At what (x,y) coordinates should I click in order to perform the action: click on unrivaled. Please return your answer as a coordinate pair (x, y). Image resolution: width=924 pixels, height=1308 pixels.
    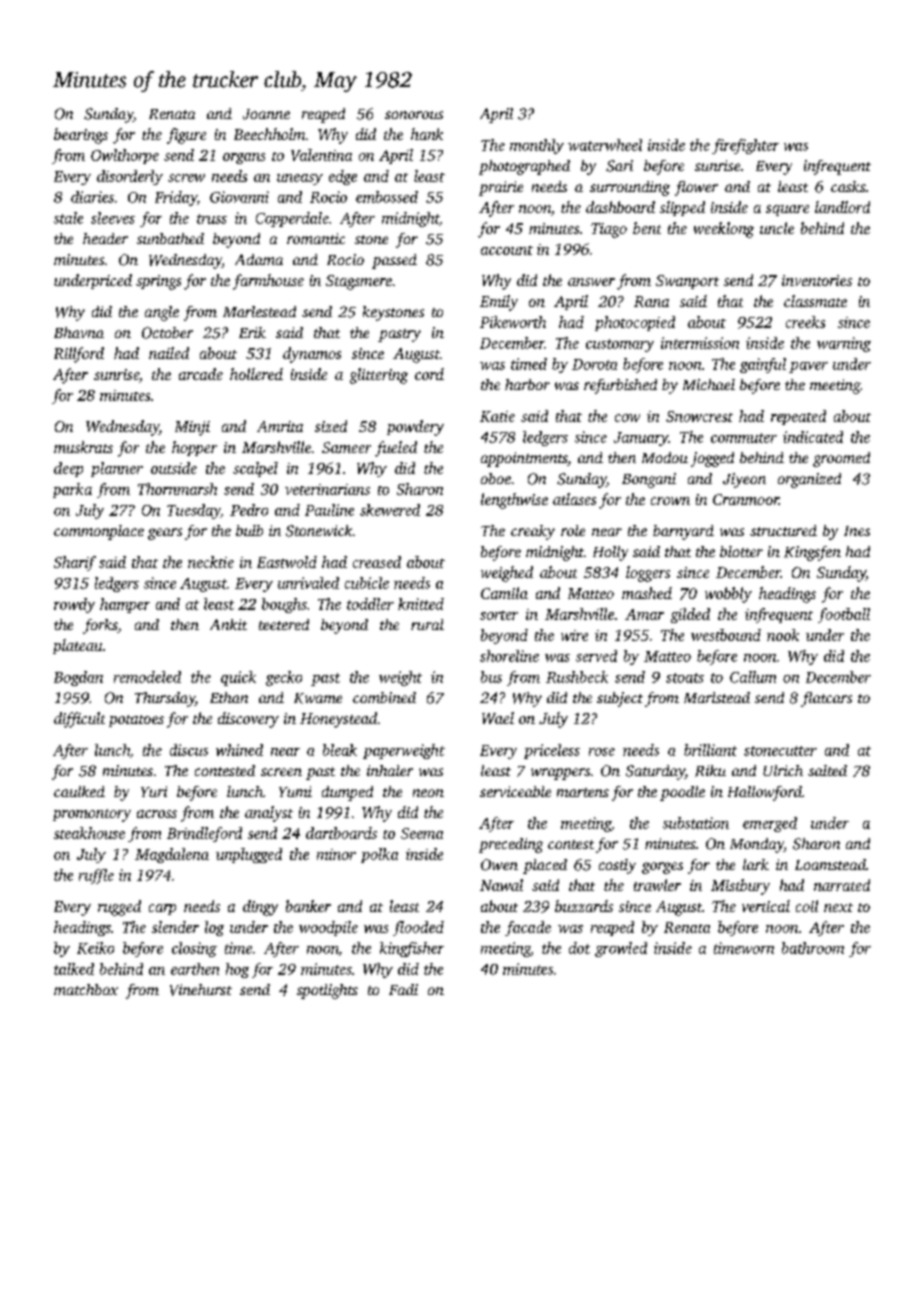
    Looking at the image, I should click on (308, 583).
